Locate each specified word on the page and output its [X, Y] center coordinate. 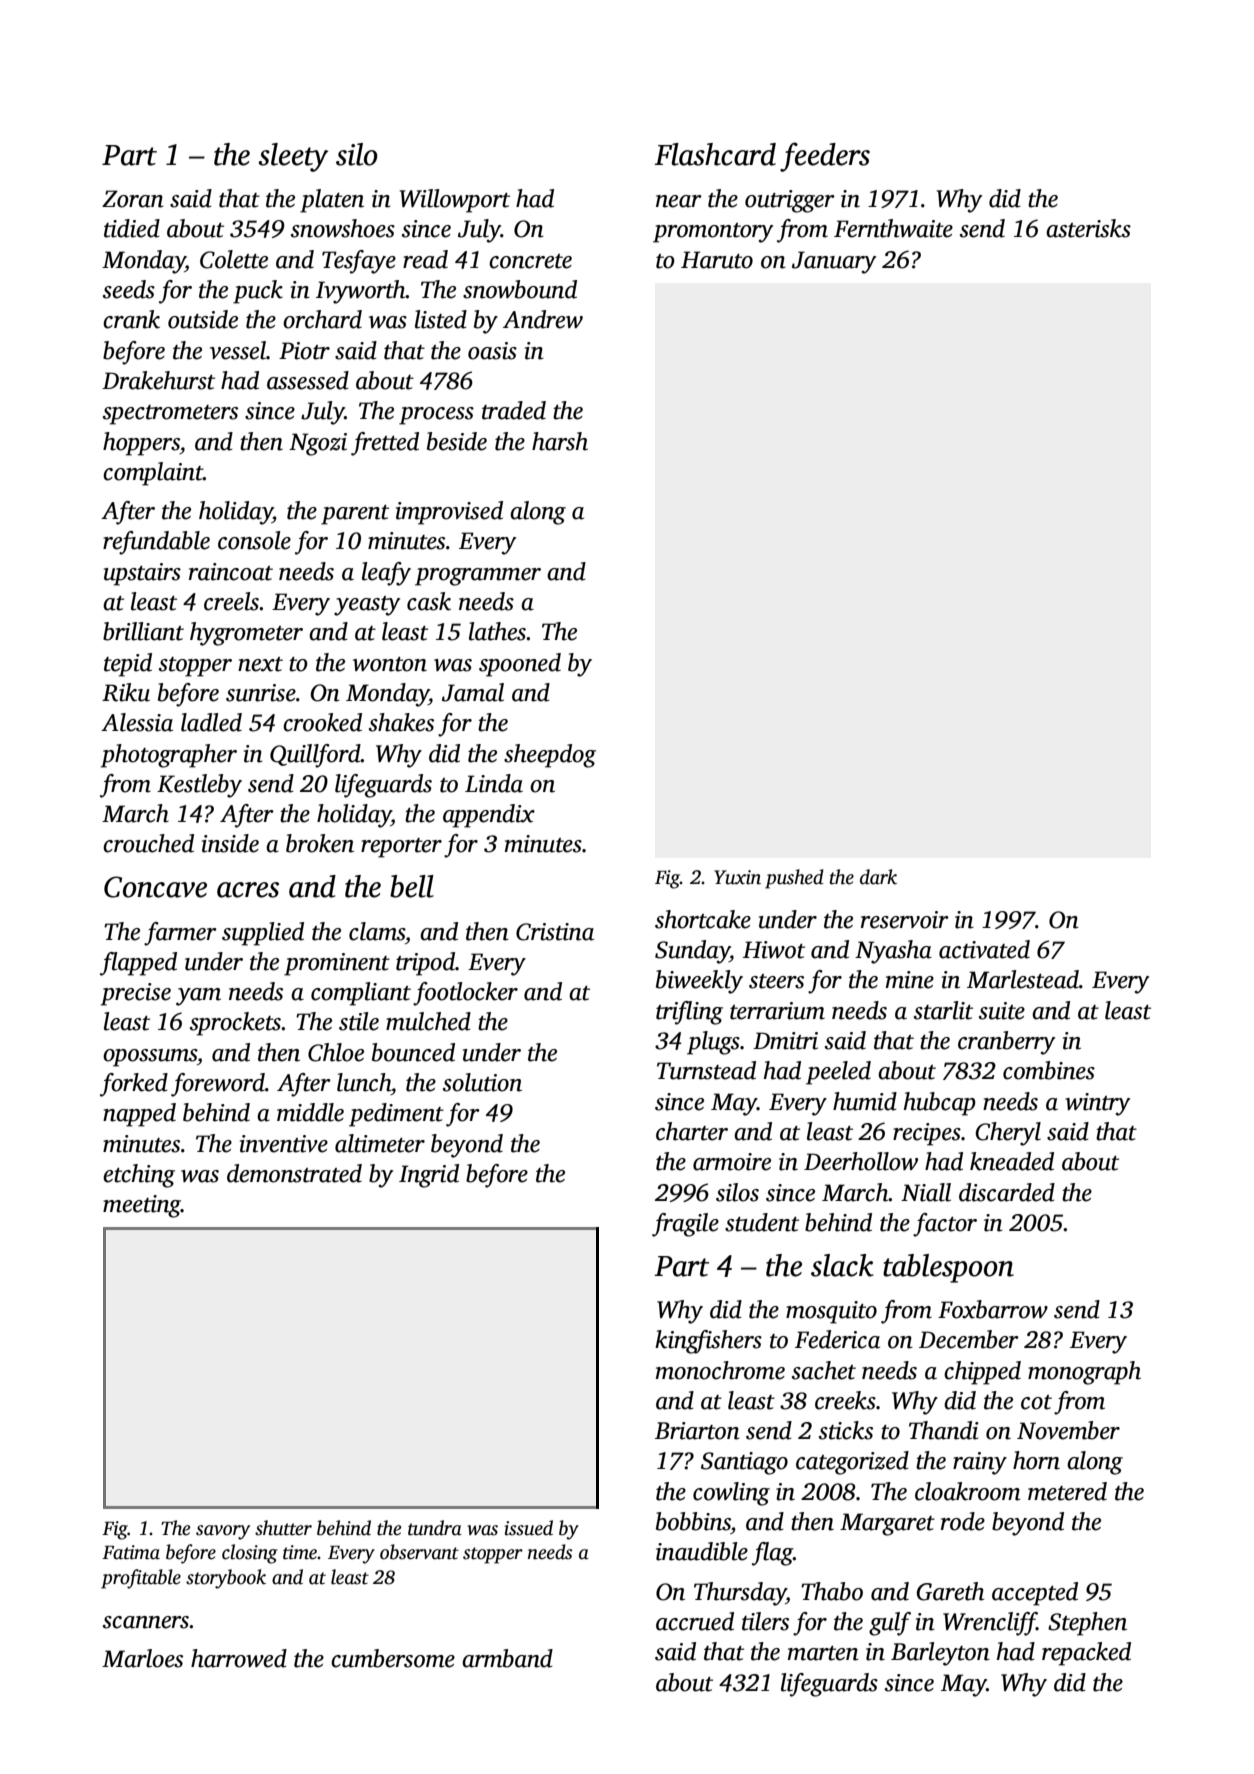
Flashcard [715, 154]
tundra [435, 1528]
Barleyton [940, 1654]
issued [528, 1528]
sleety [293, 157]
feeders [825, 157]
